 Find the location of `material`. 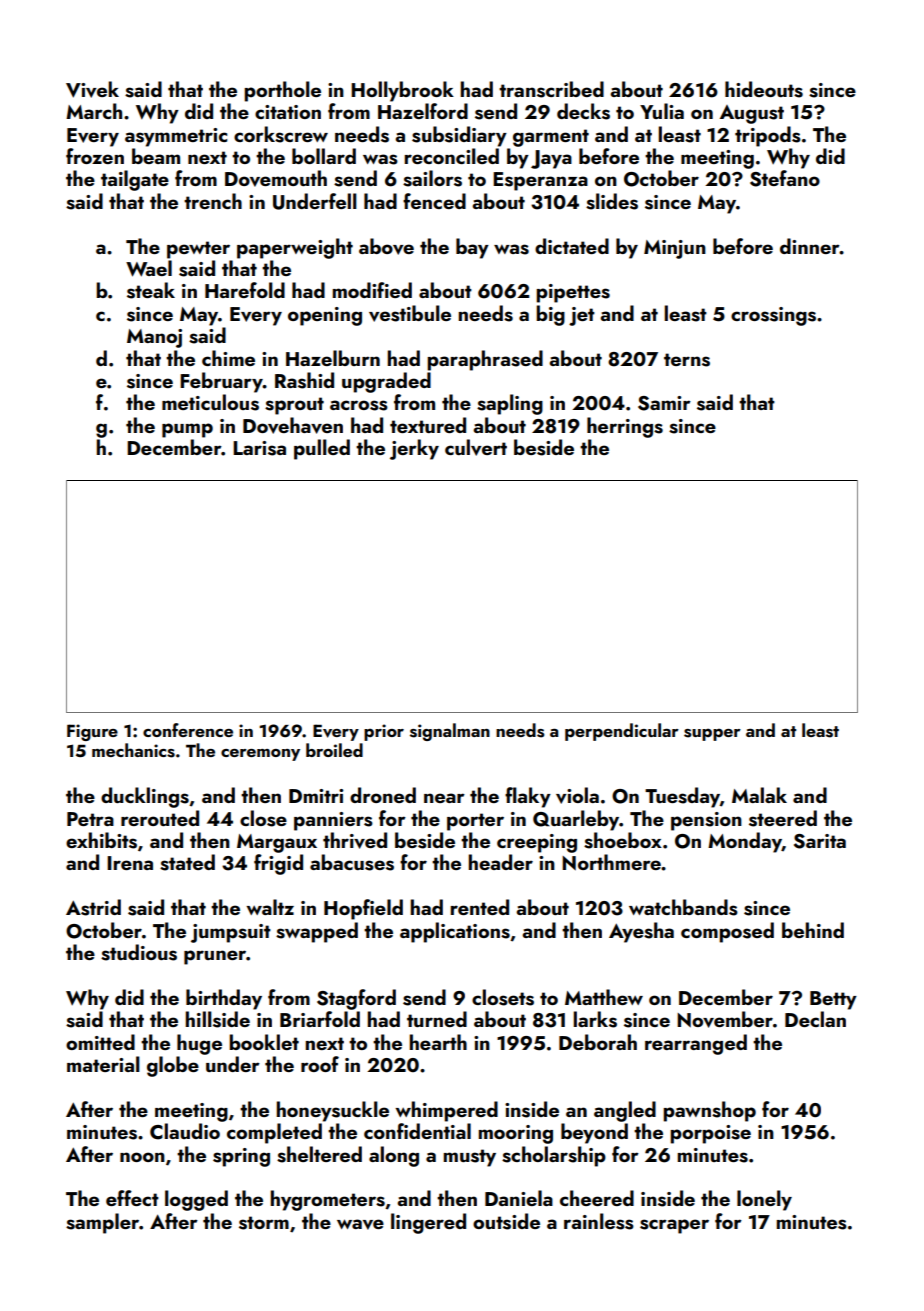

material is located at coordinates (103, 1064).
